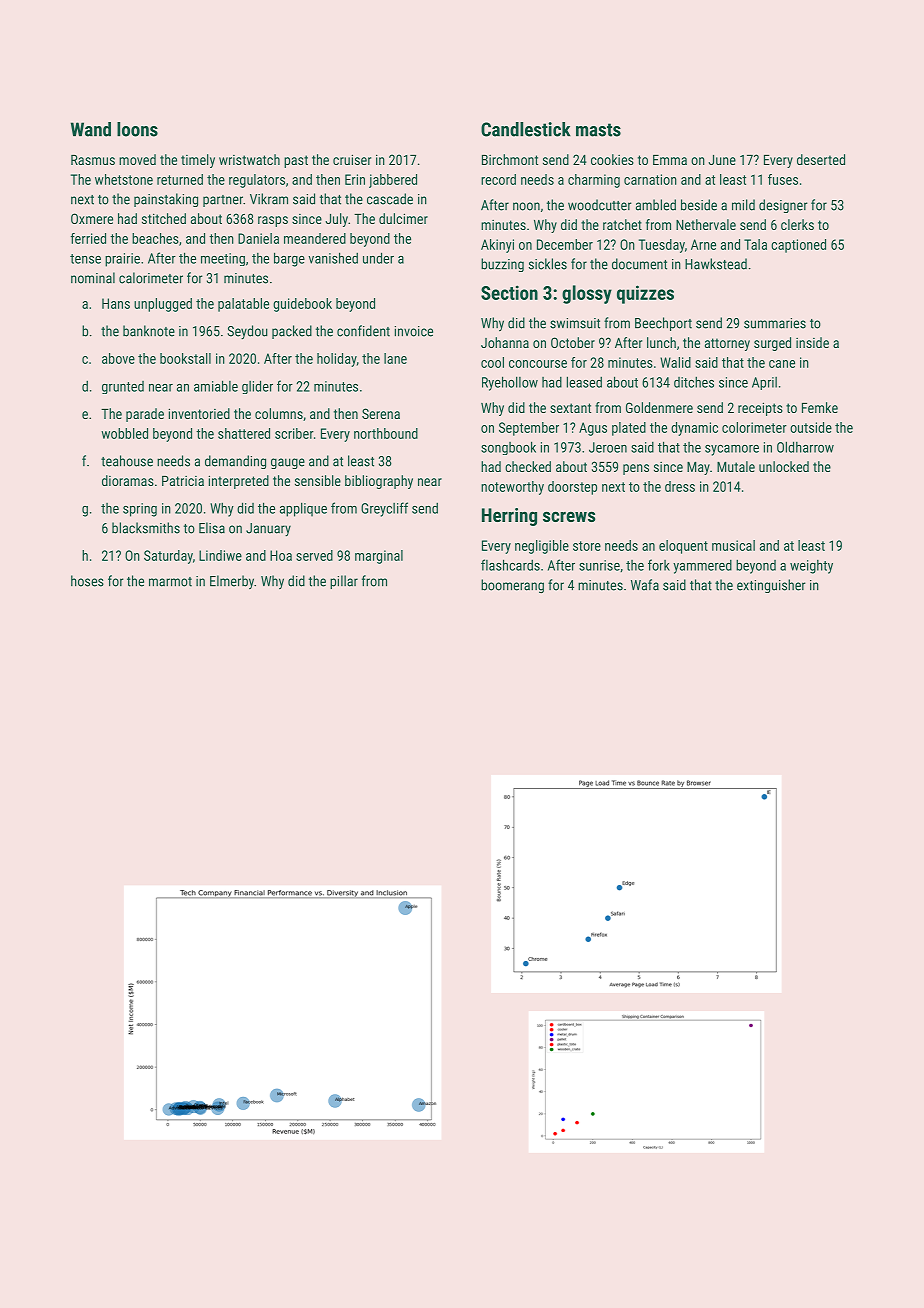 The image size is (924, 1308). What do you see at coordinates (771, 586) in the document?
I see `extinguisher` at bounding box center [771, 586].
